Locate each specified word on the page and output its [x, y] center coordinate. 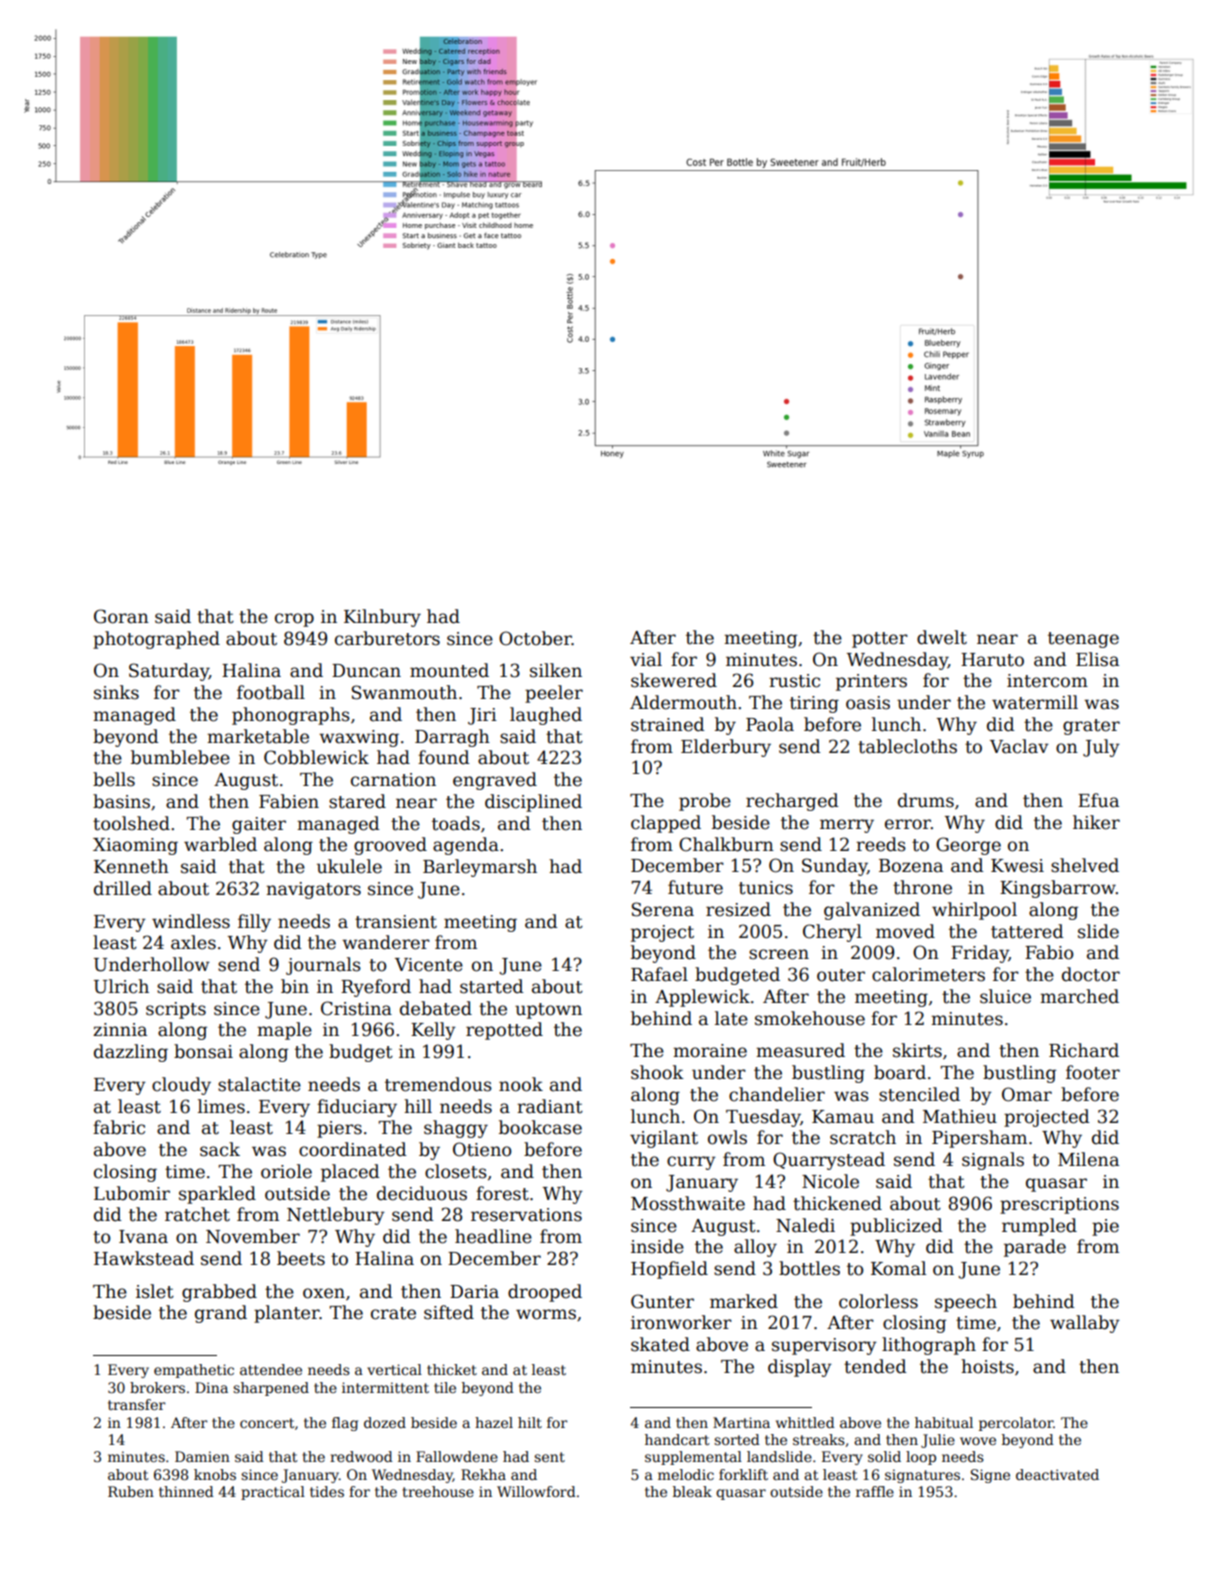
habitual [944, 1422]
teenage [1083, 640]
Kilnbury [382, 618]
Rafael [659, 974]
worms [546, 1314]
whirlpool [974, 911]
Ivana [143, 1237]
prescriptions [1059, 1205]
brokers [157, 1387]
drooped [545, 1293]
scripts [176, 1010]
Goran [121, 616]
